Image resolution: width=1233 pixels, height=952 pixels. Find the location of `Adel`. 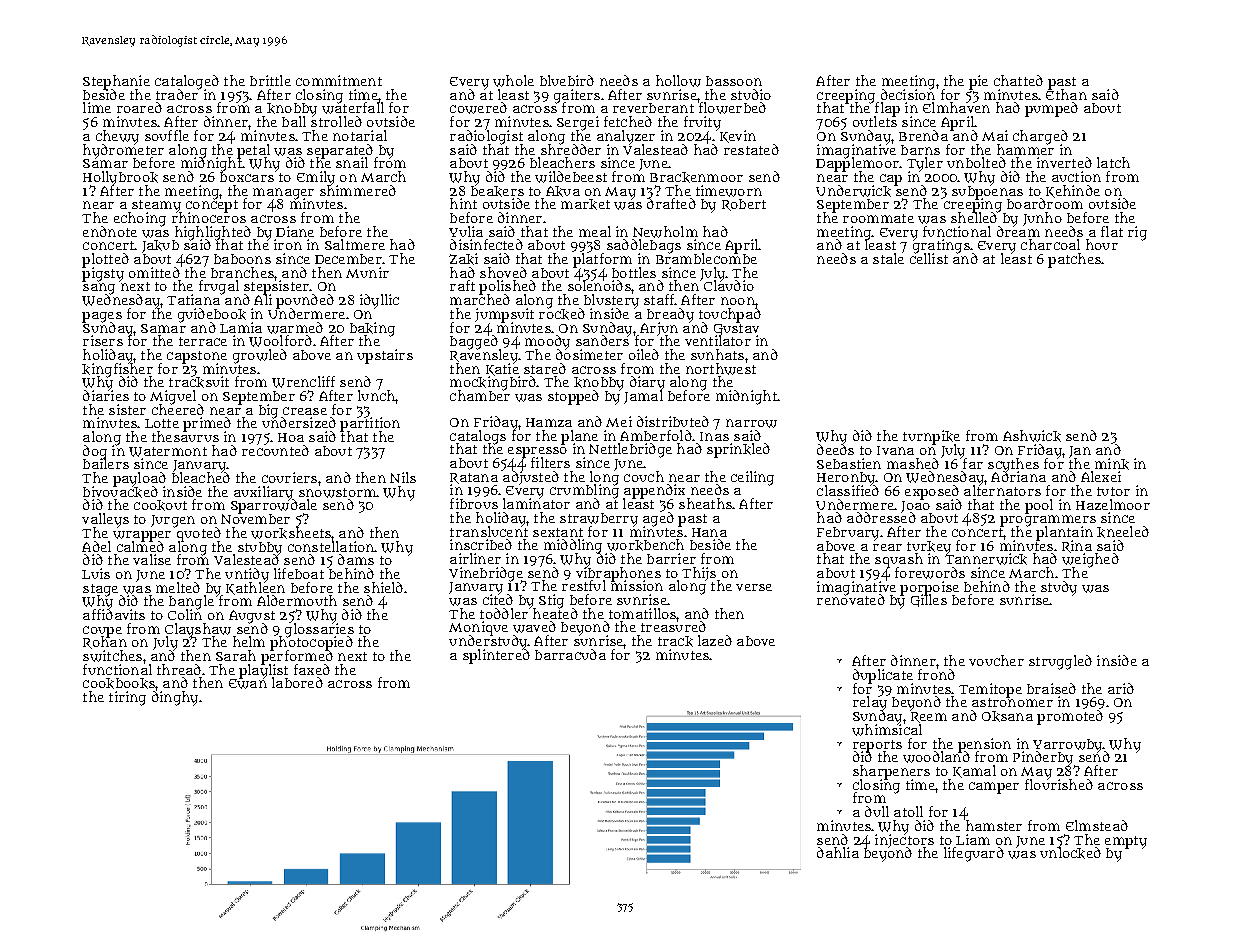

Adel is located at coordinates (96, 546).
